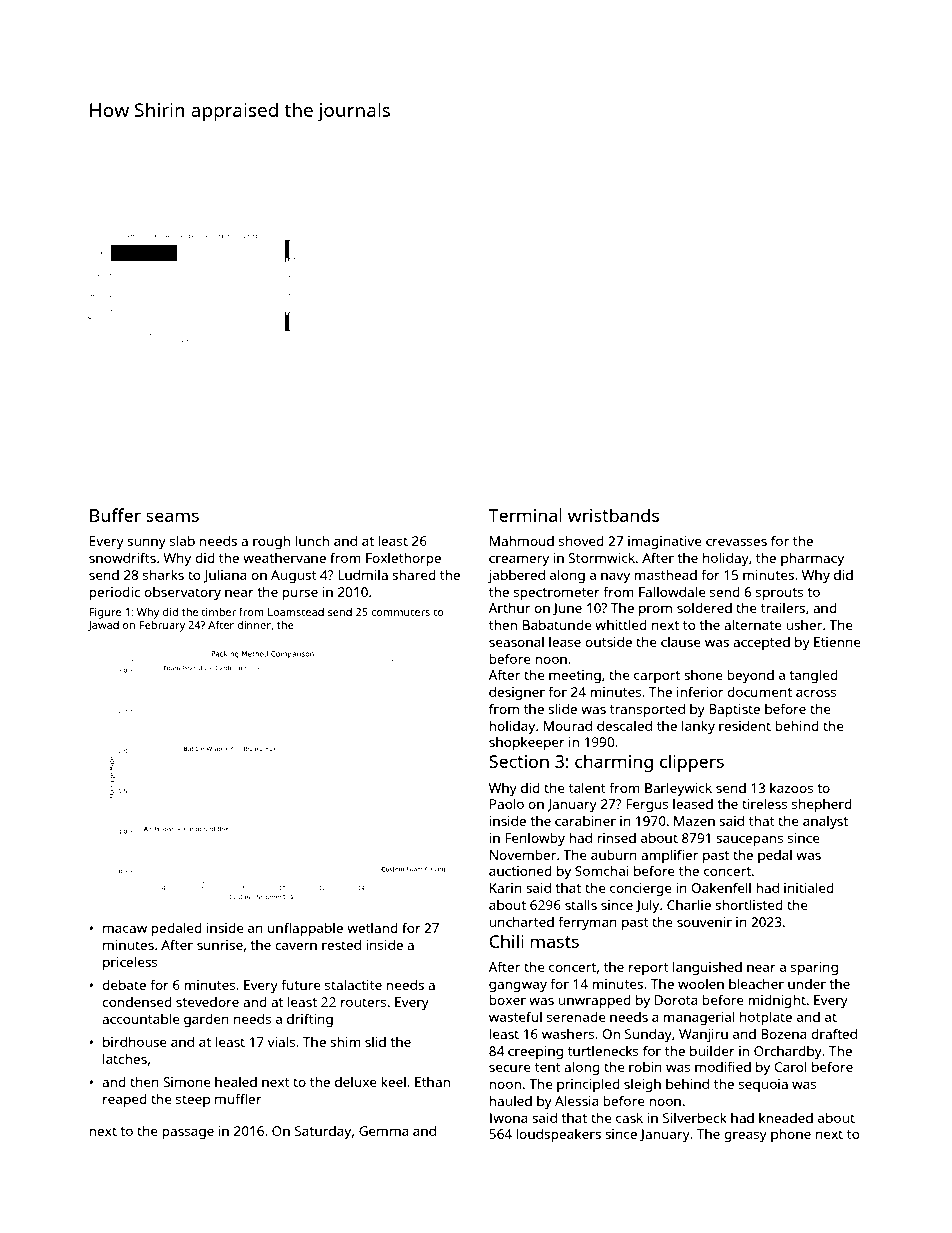 This page has height=1233, width=952. What do you see at coordinates (812, 559) in the page?
I see `pharmacy` at bounding box center [812, 559].
